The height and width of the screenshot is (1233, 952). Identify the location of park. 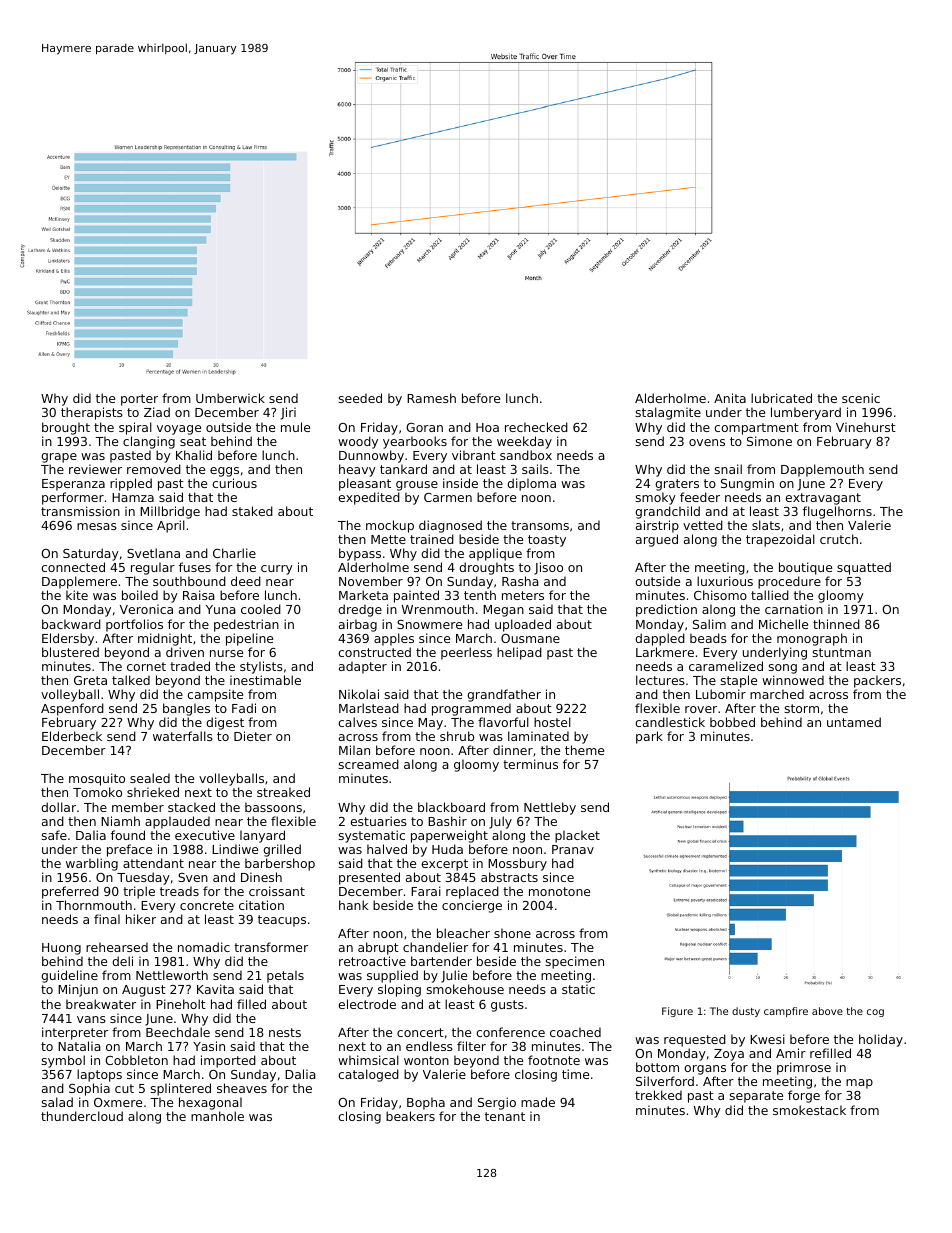
(649, 737).
